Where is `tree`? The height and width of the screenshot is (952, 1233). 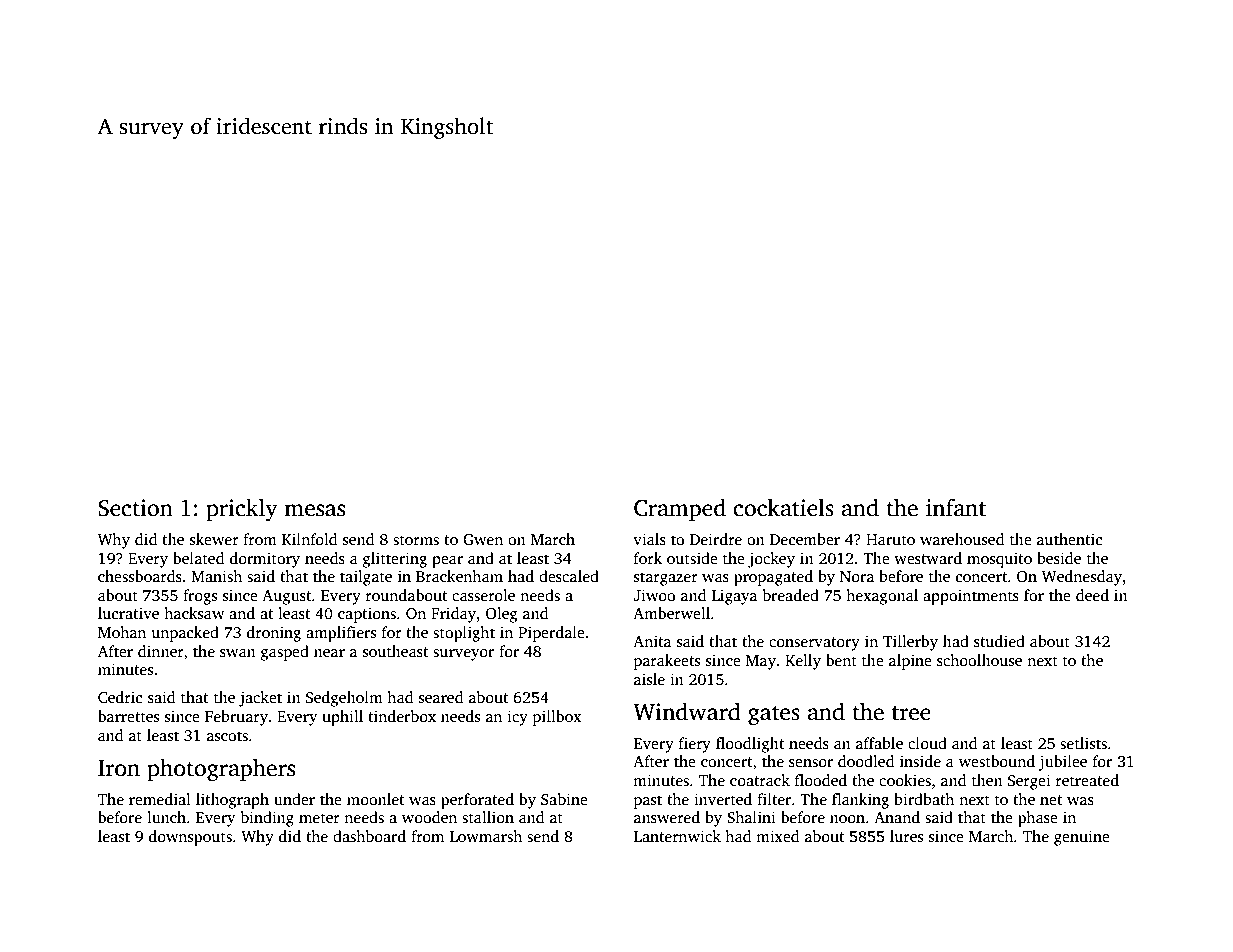
tree is located at coordinates (911, 713).
